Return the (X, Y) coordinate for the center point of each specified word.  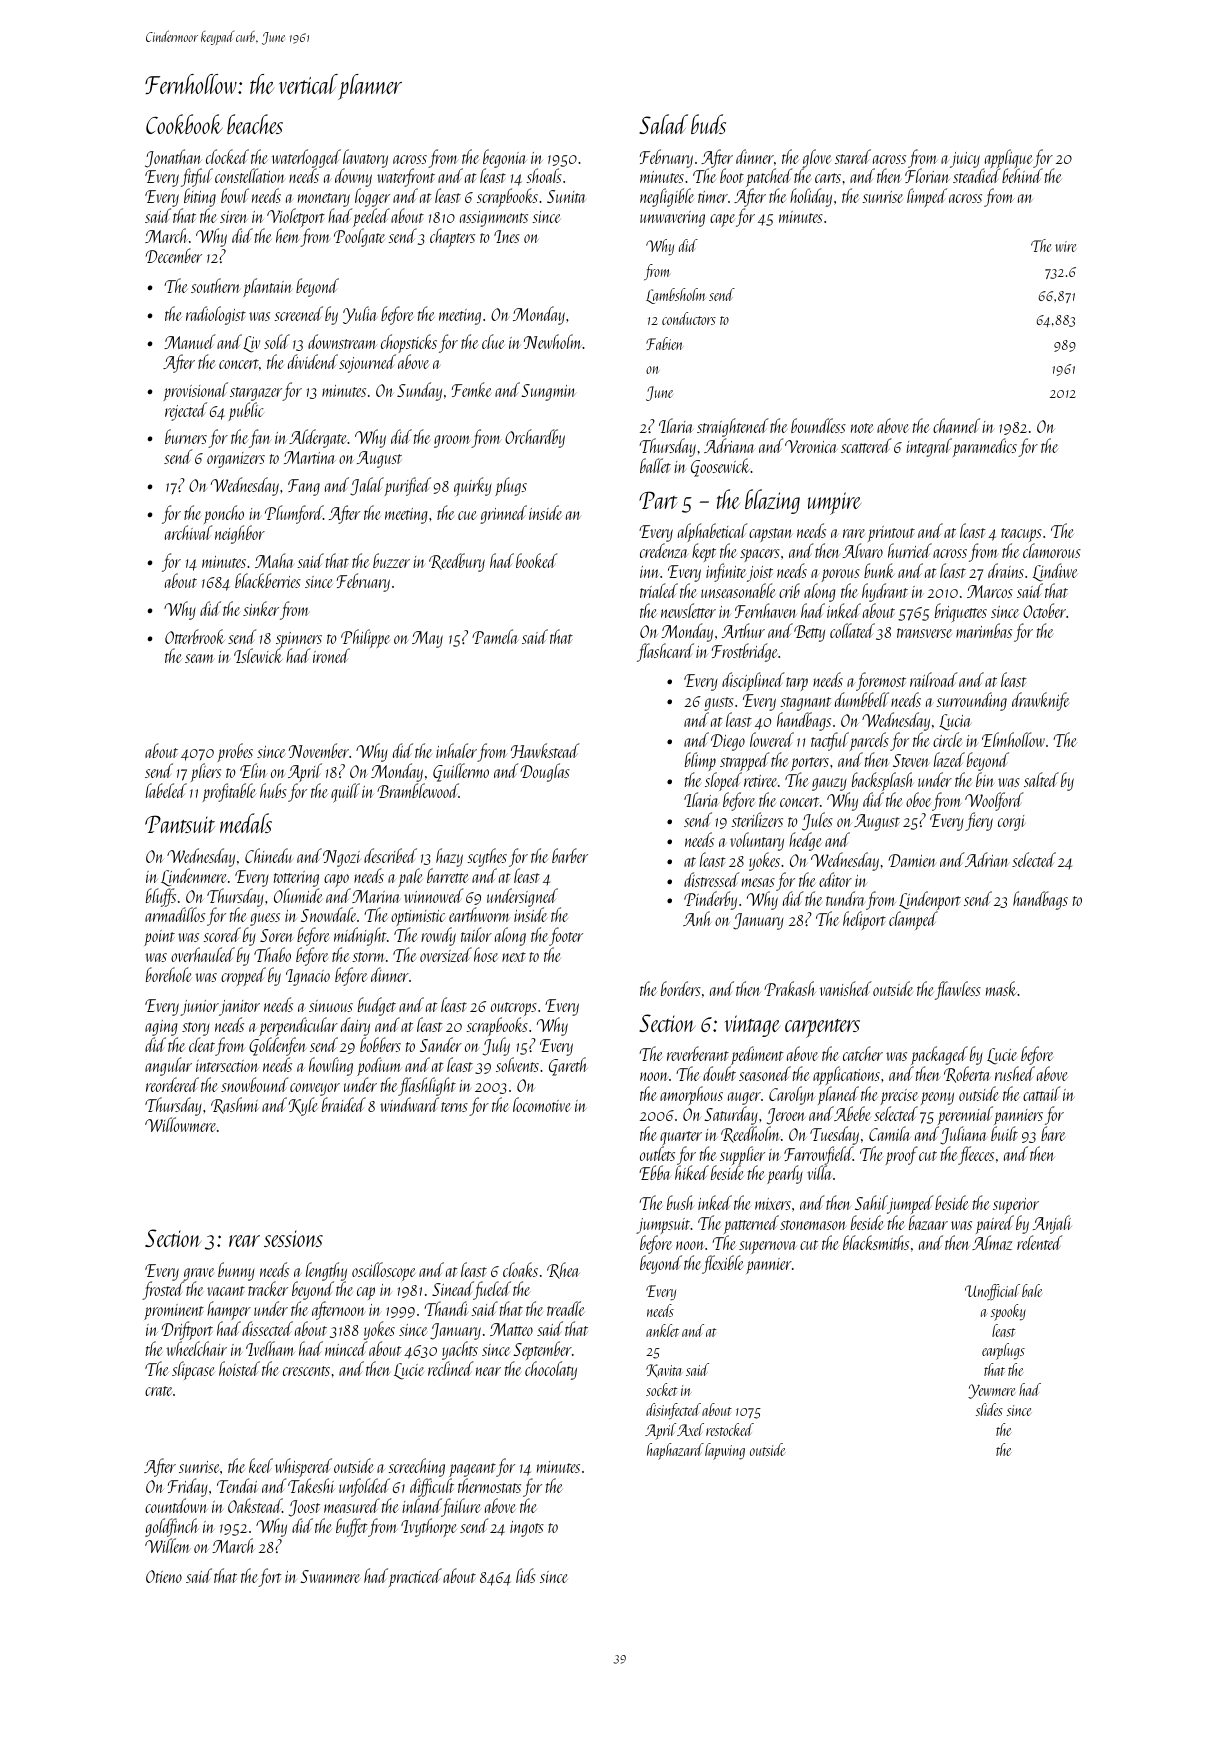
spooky (1008, 1312)
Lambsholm (676, 296)
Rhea (563, 1270)
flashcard (665, 652)
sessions (293, 1239)
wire (1065, 246)
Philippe (365, 639)
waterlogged (306, 159)
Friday (188, 1487)
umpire (834, 503)
